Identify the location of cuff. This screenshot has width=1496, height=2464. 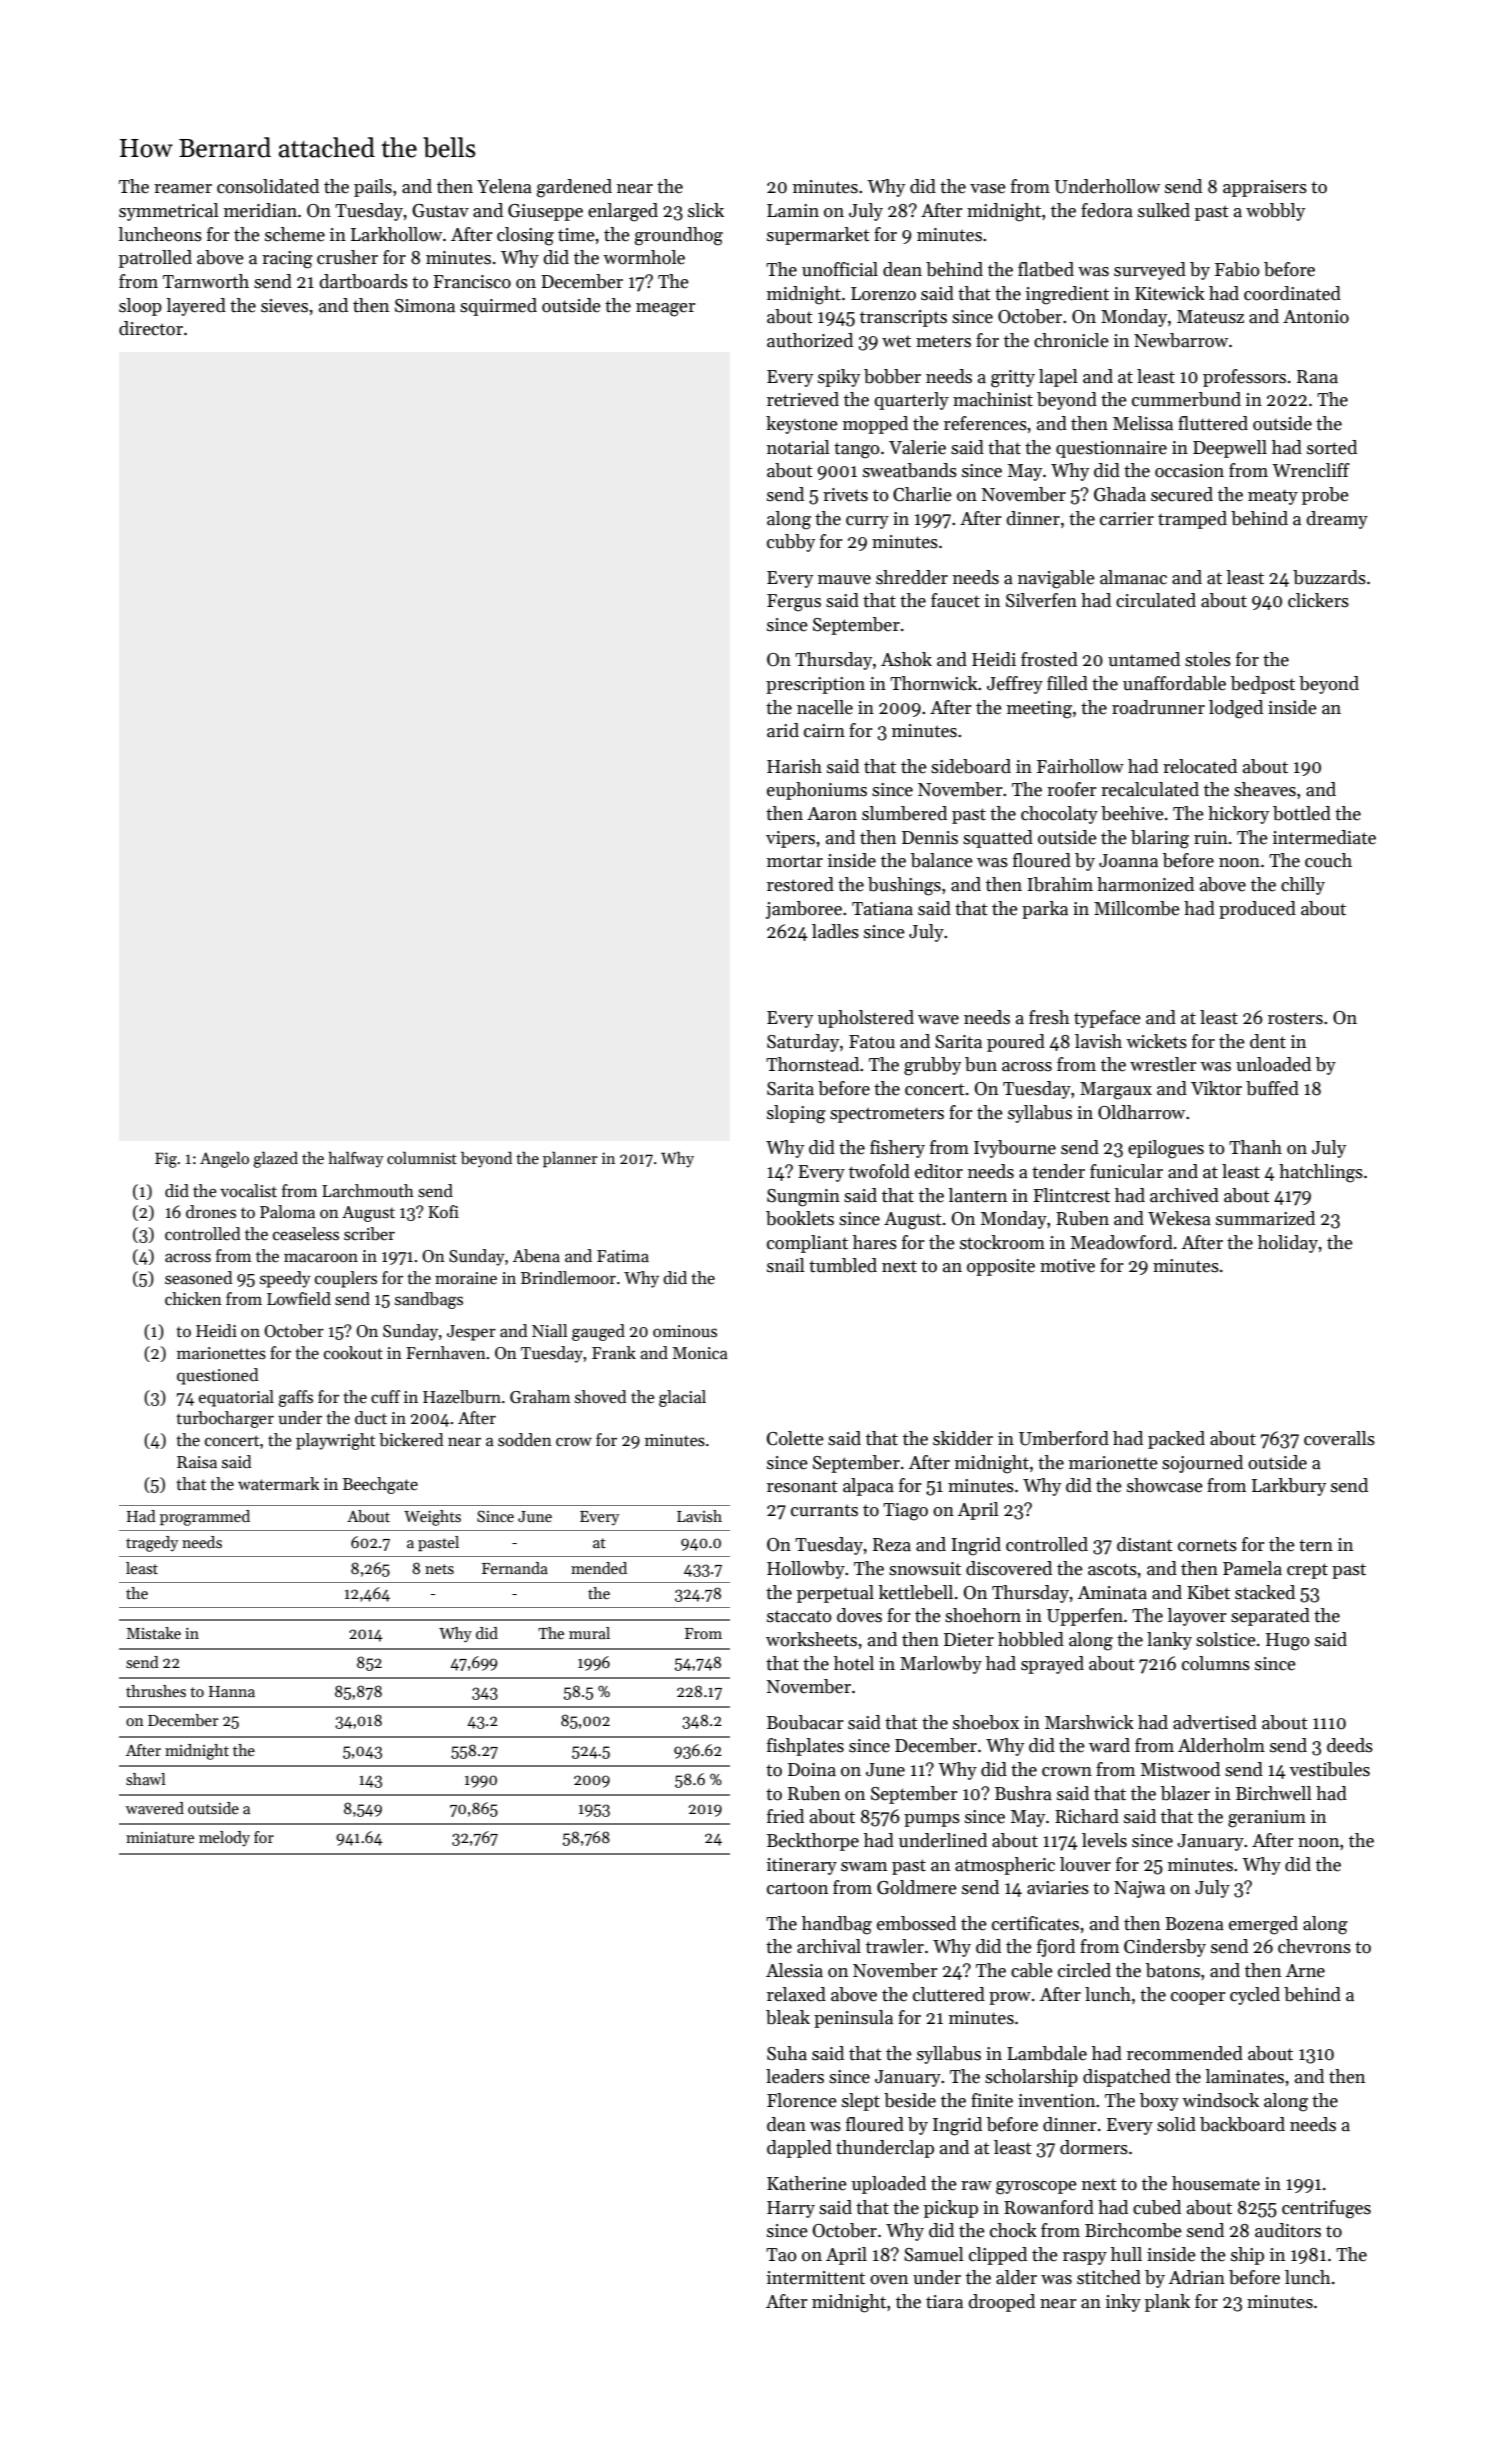
(385, 1397).
